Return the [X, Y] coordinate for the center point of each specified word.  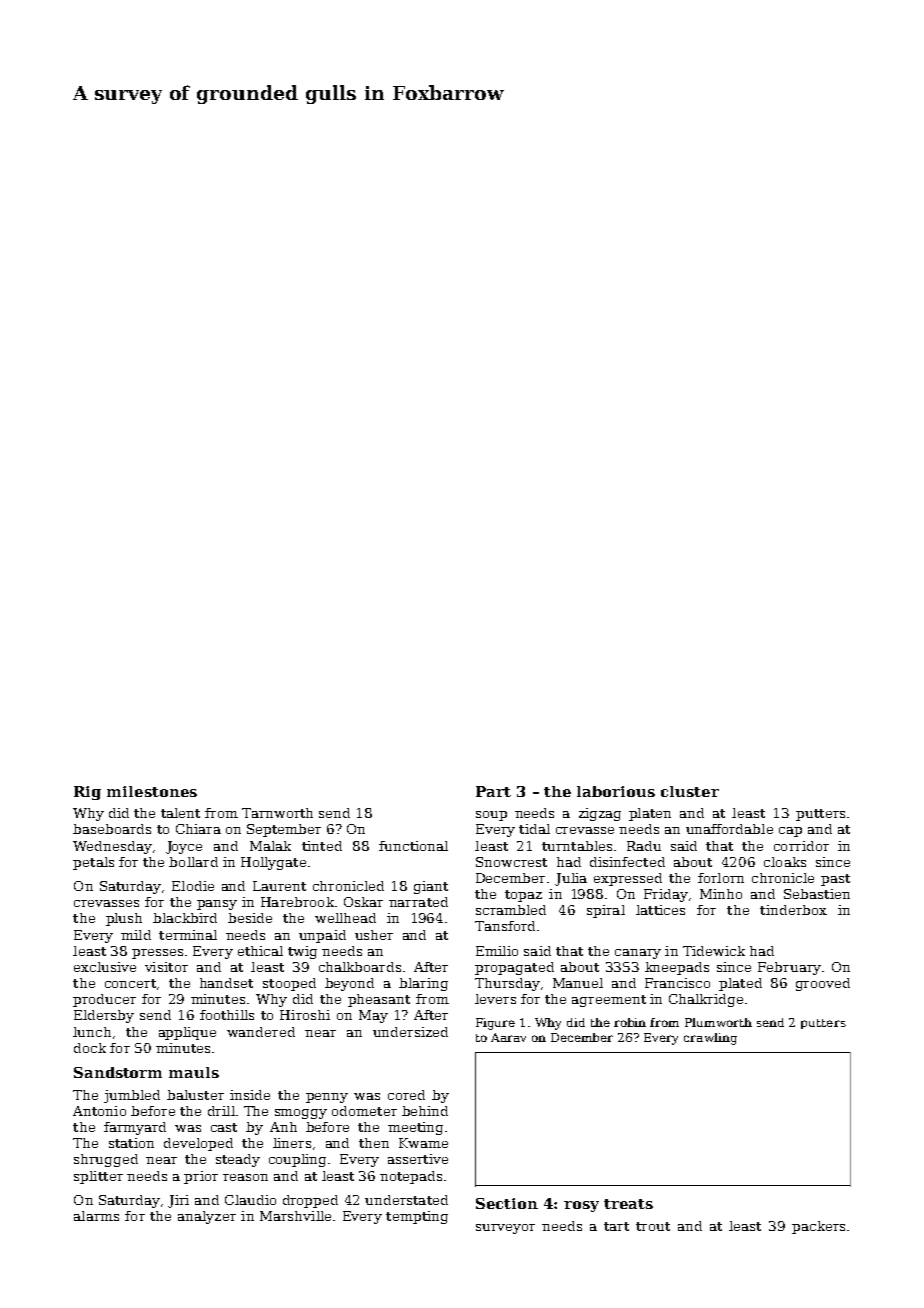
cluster [690, 791]
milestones [152, 791]
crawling [710, 1039]
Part [493, 791]
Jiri [178, 1201]
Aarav [508, 1037]
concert [130, 983]
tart [616, 1226]
